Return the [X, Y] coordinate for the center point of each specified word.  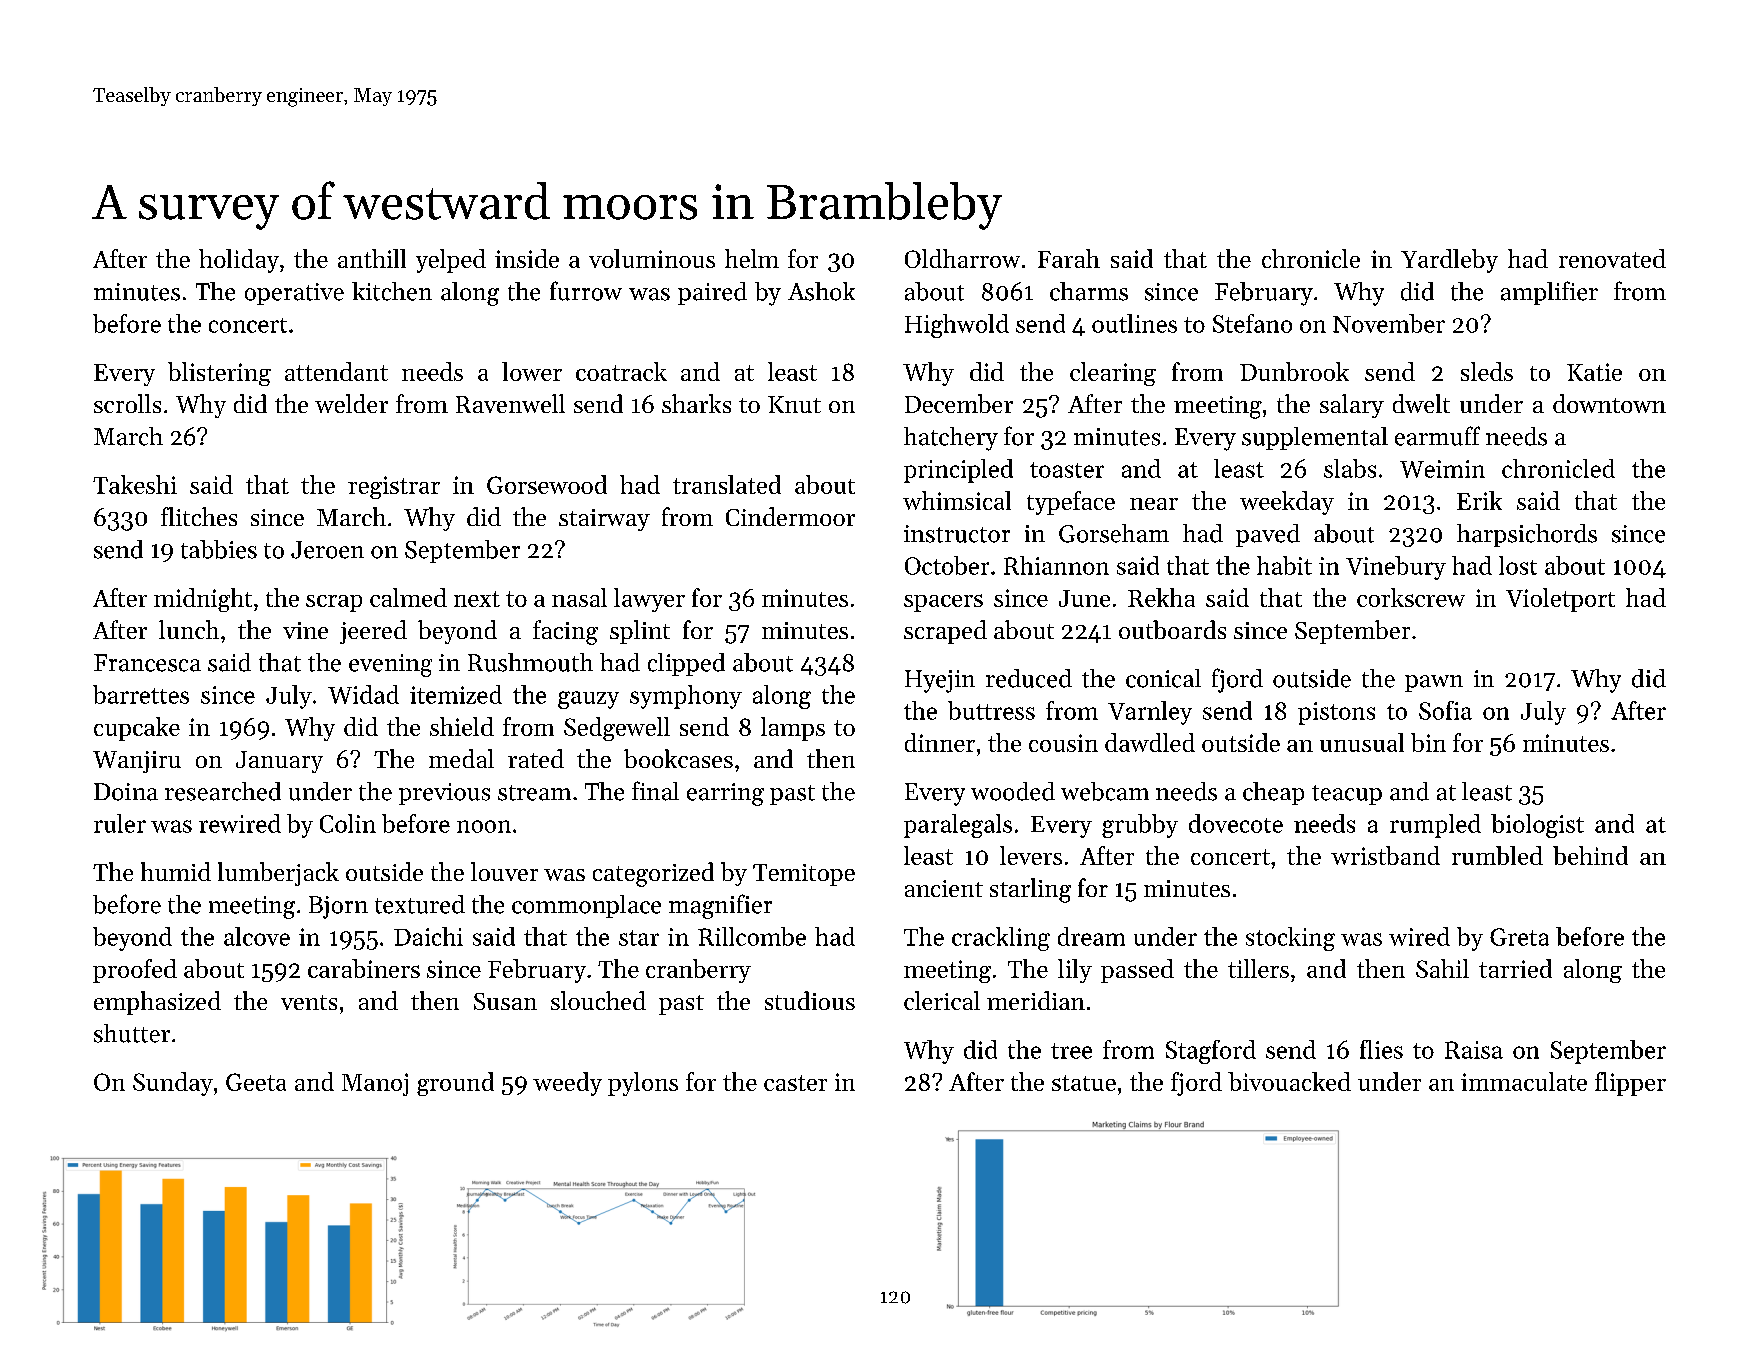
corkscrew [1411, 597]
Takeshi [135, 484]
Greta [1519, 937]
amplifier [1549, 293]
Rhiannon [1056, 565]
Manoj [375, 1084]
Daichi [428, 936]
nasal [579, 597]
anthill [372, 258]
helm [752, 258]
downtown [1609, 403]
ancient [944, 888]
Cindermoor [790, 516]
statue [1084, 1083]
